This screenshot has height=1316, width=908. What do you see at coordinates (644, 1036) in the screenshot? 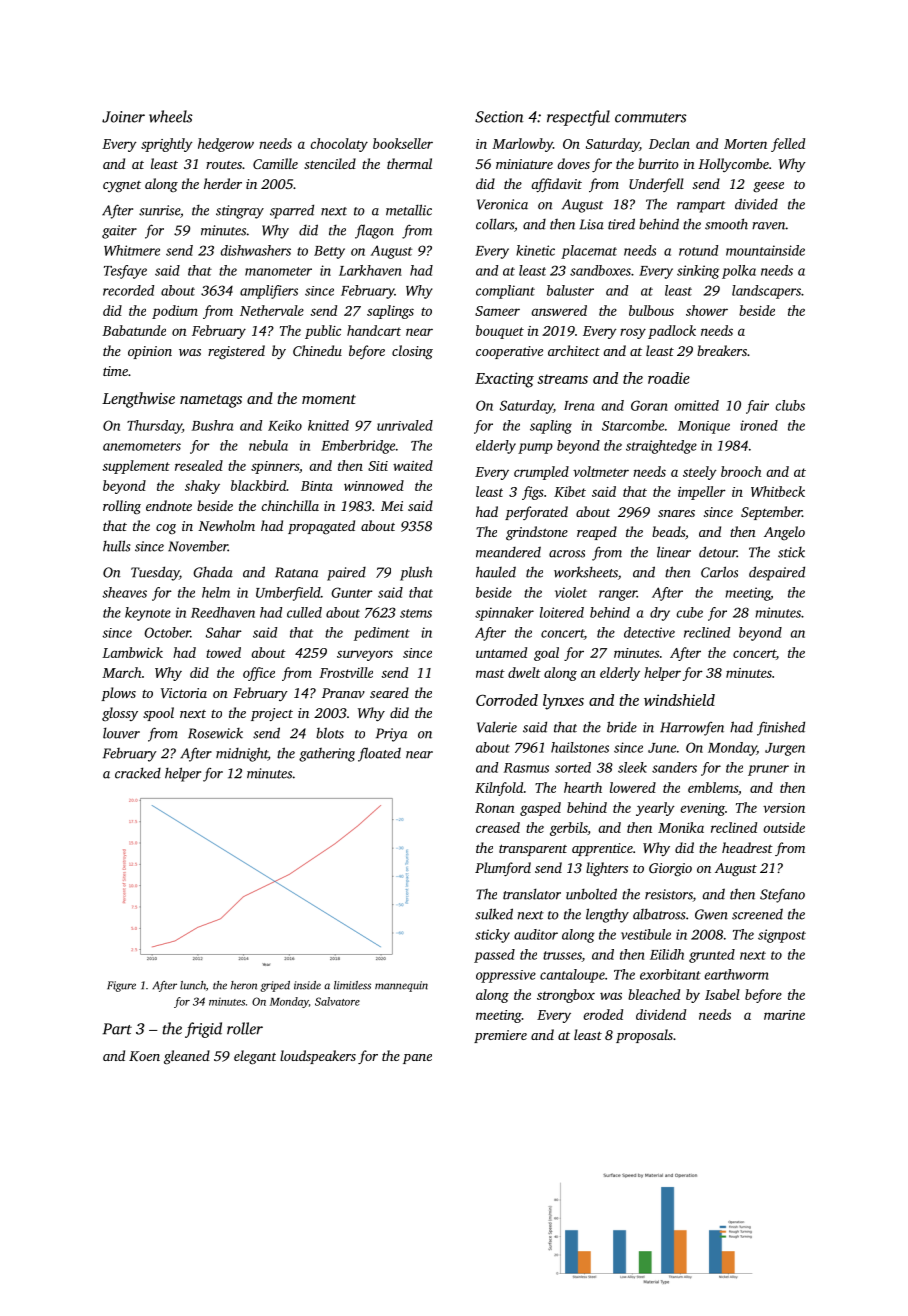
I see `proposals` at bounding box center [644, 1036].
